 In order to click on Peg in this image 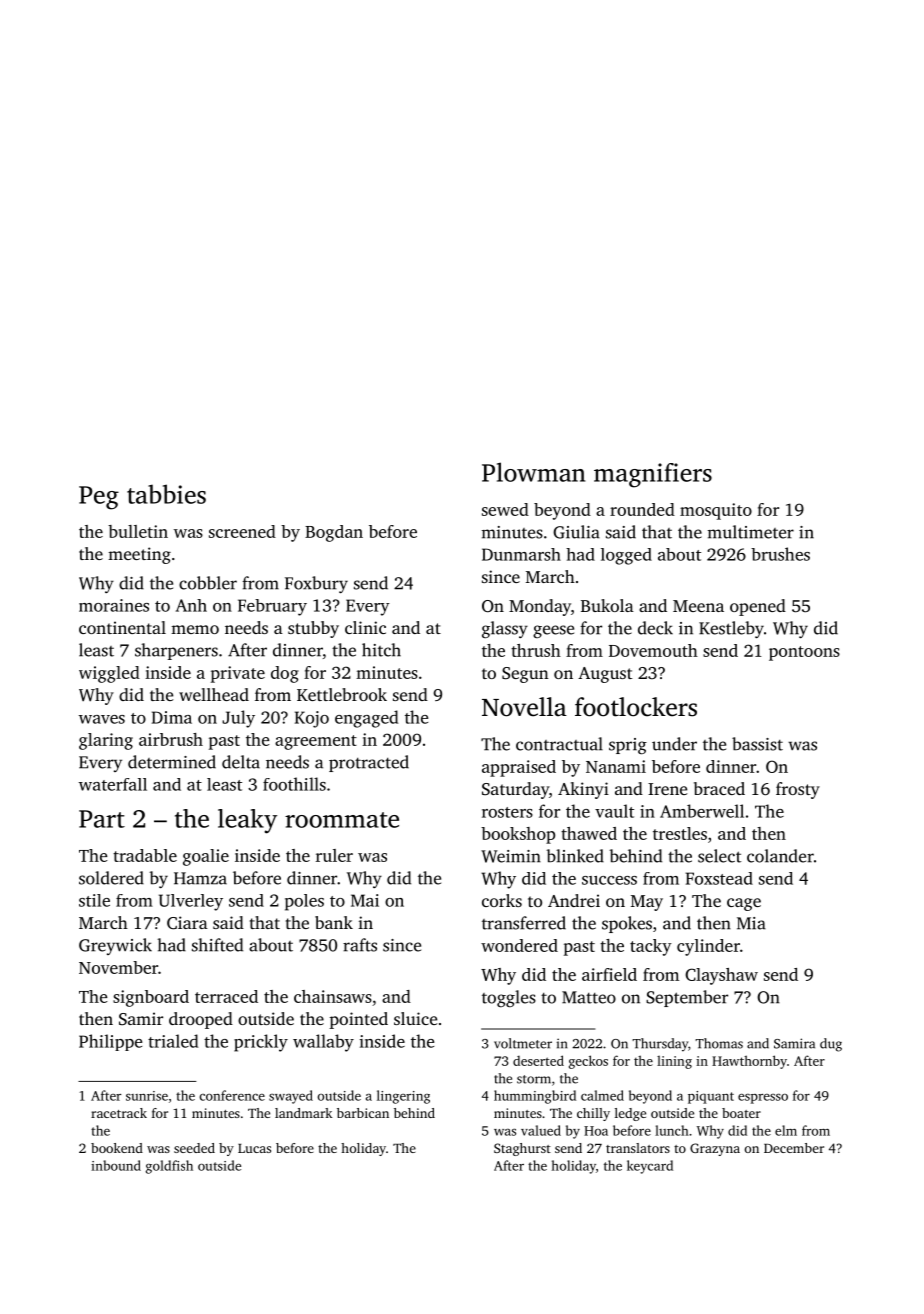, I will do `click(99, 498)`.
